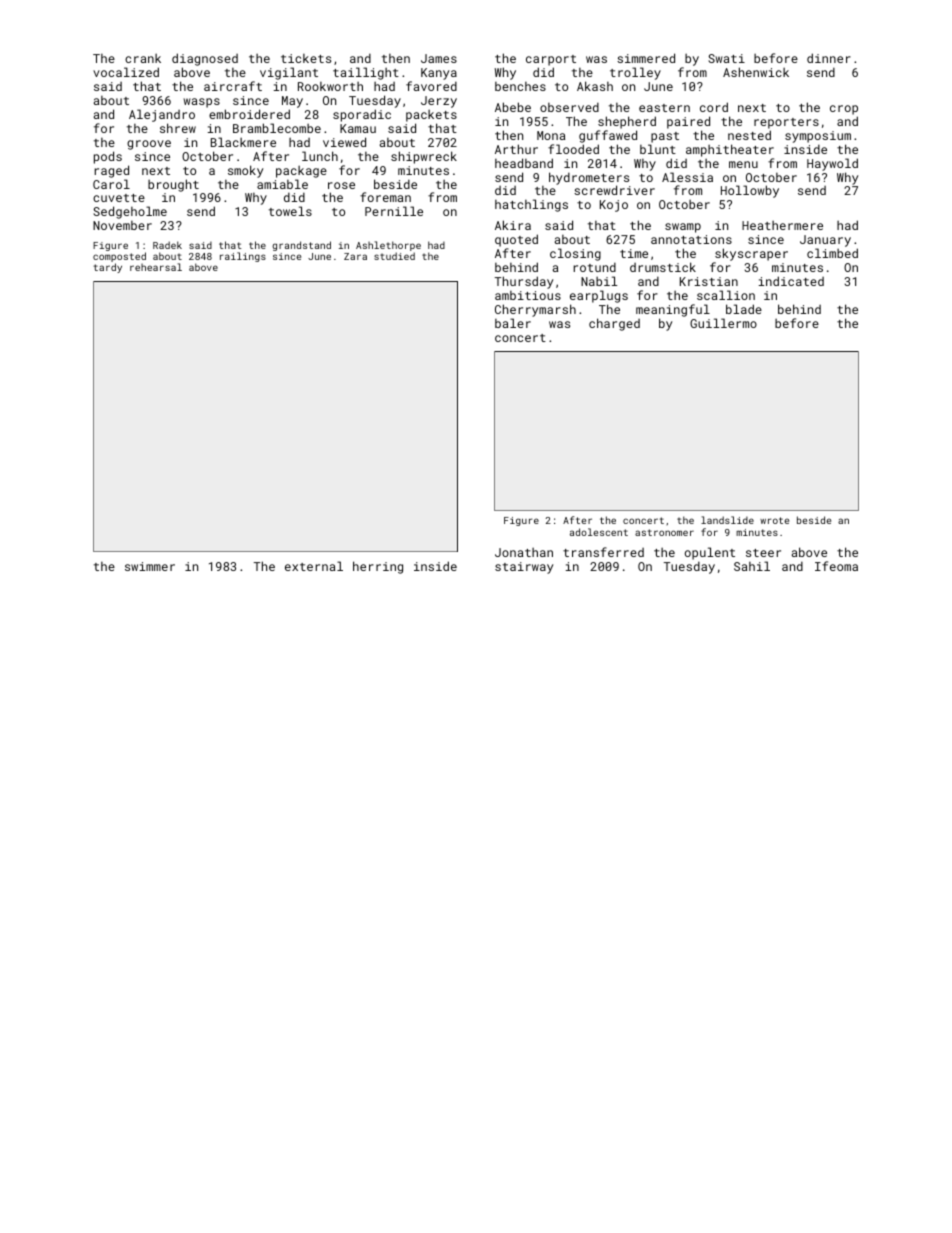 The height and width of the image is (1233, 952). What do you see at coordinates (524, 568) in the image?
I see `stairway` at bounding box center [524, 568].
